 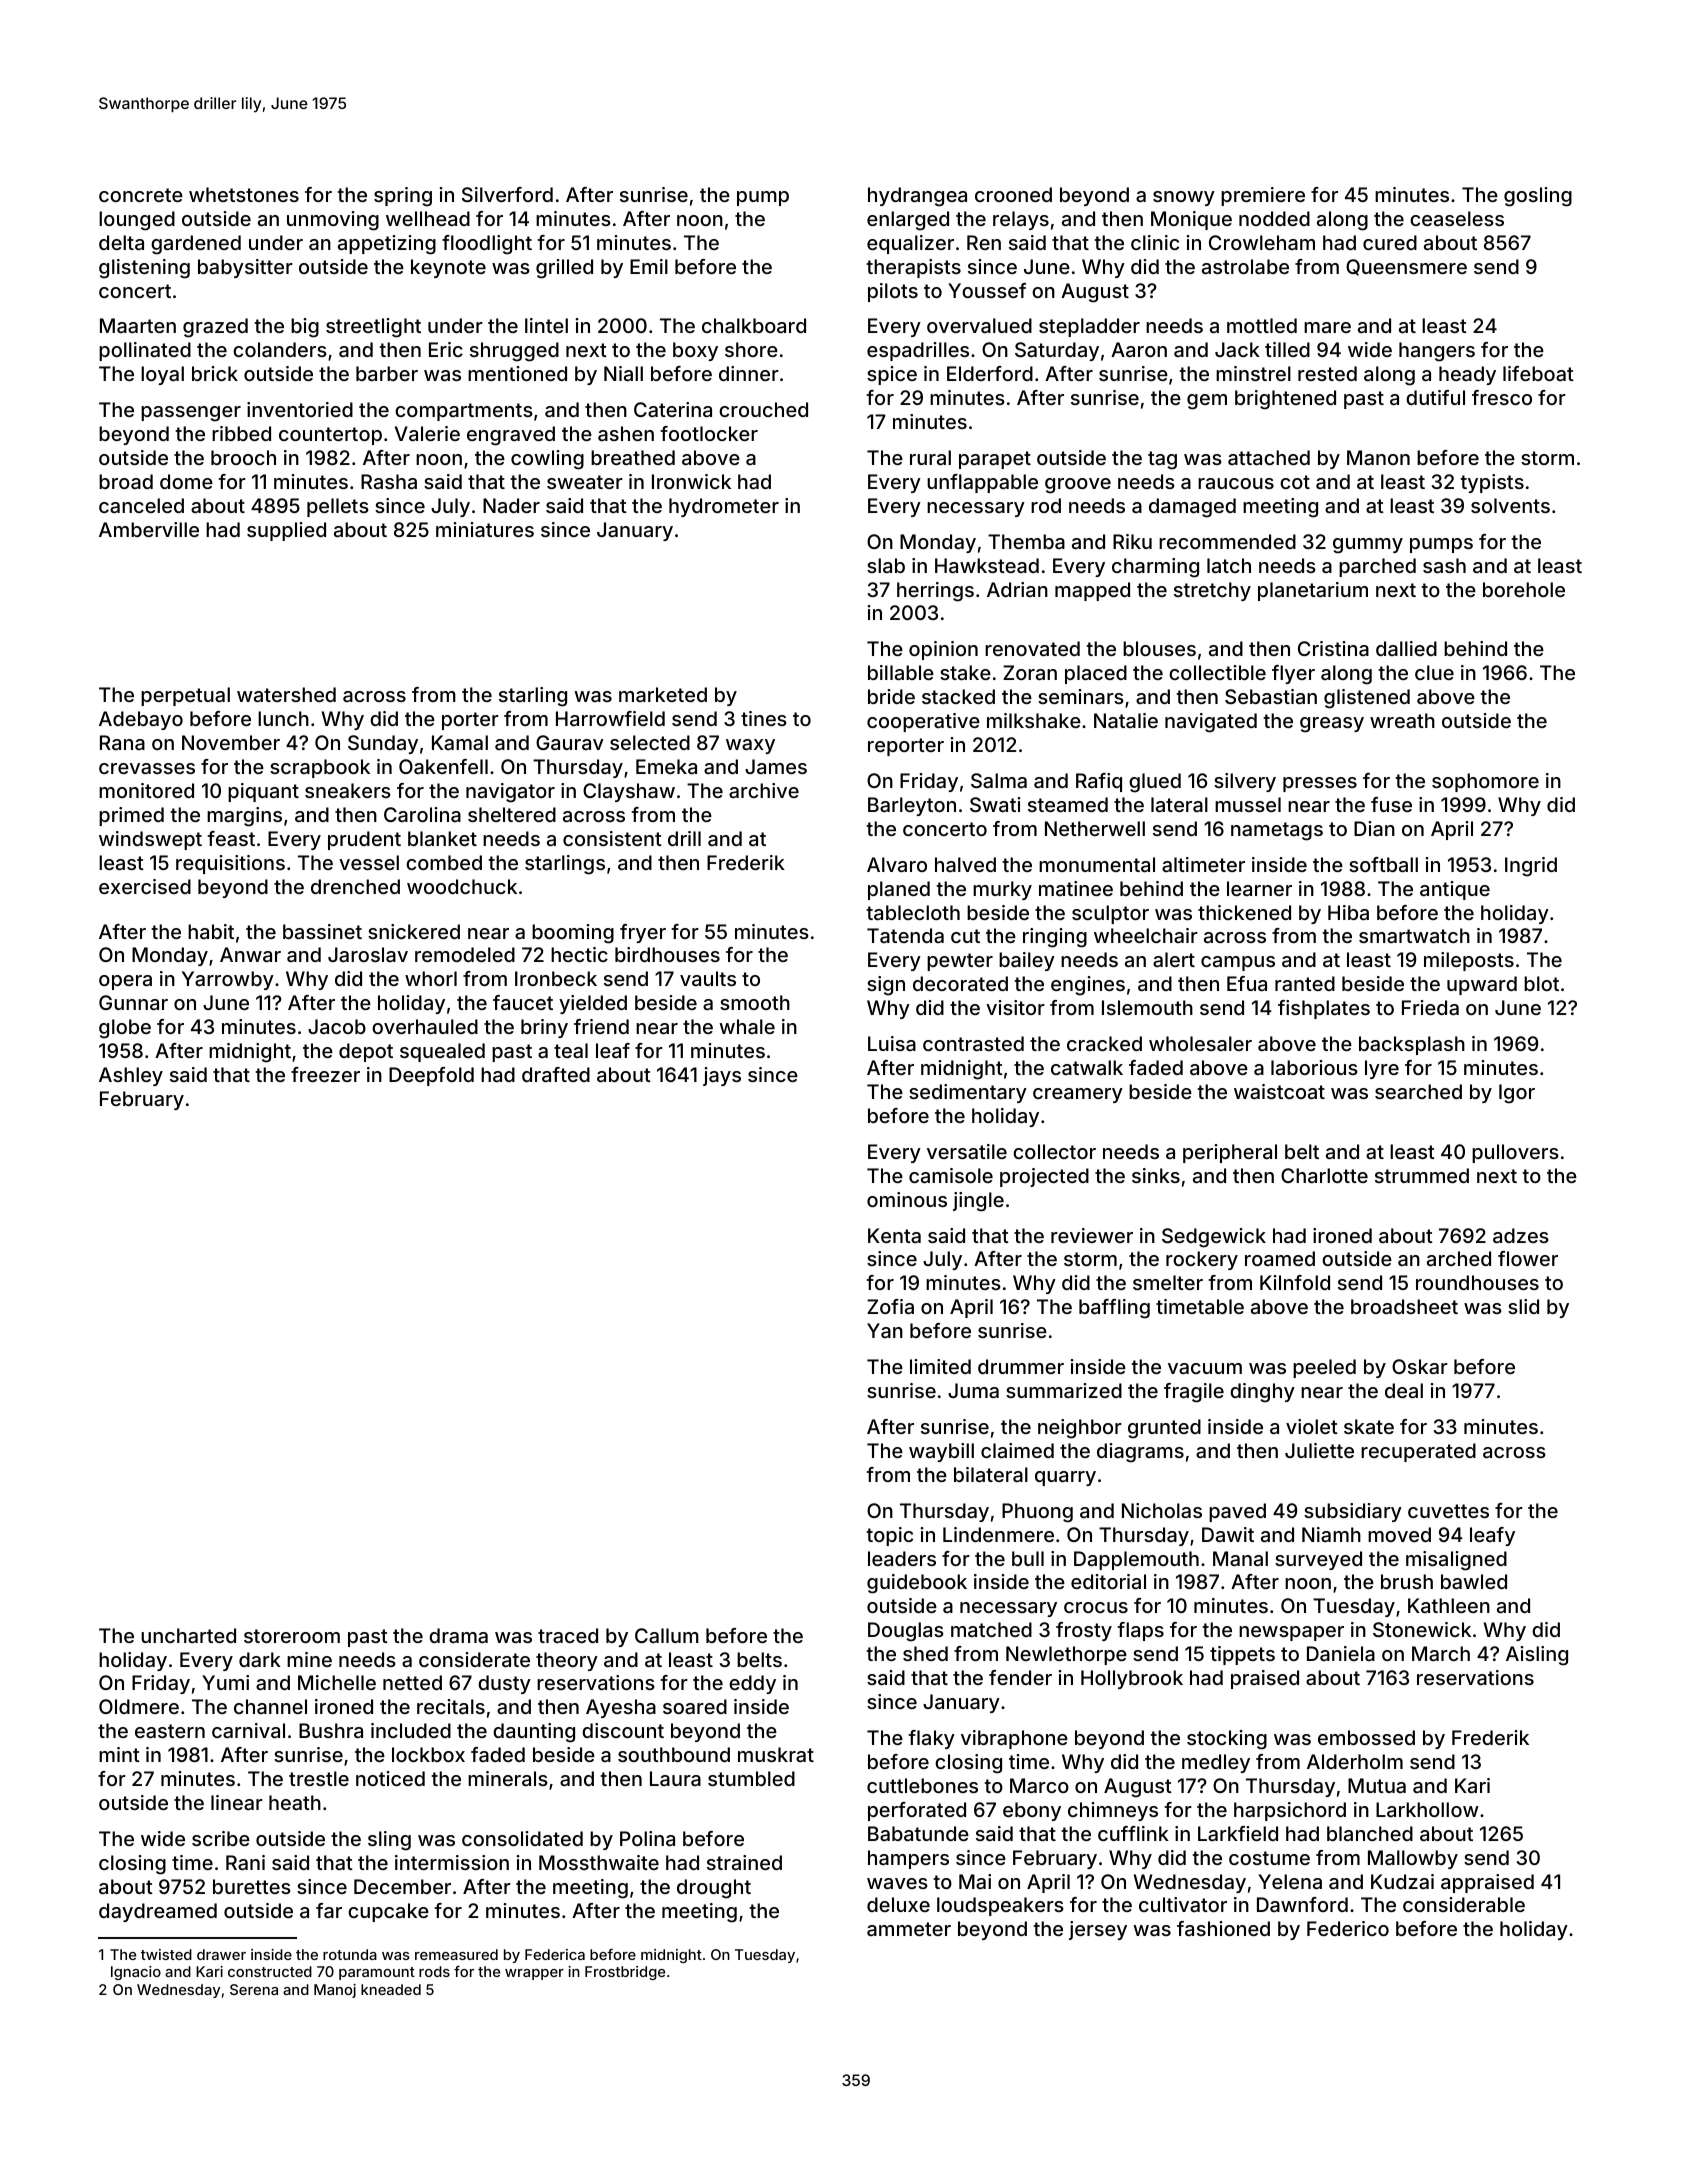 What do you see at coordinates (885, 1330) in the document?
I see `Yan` at bounding box center [885, 1330].
